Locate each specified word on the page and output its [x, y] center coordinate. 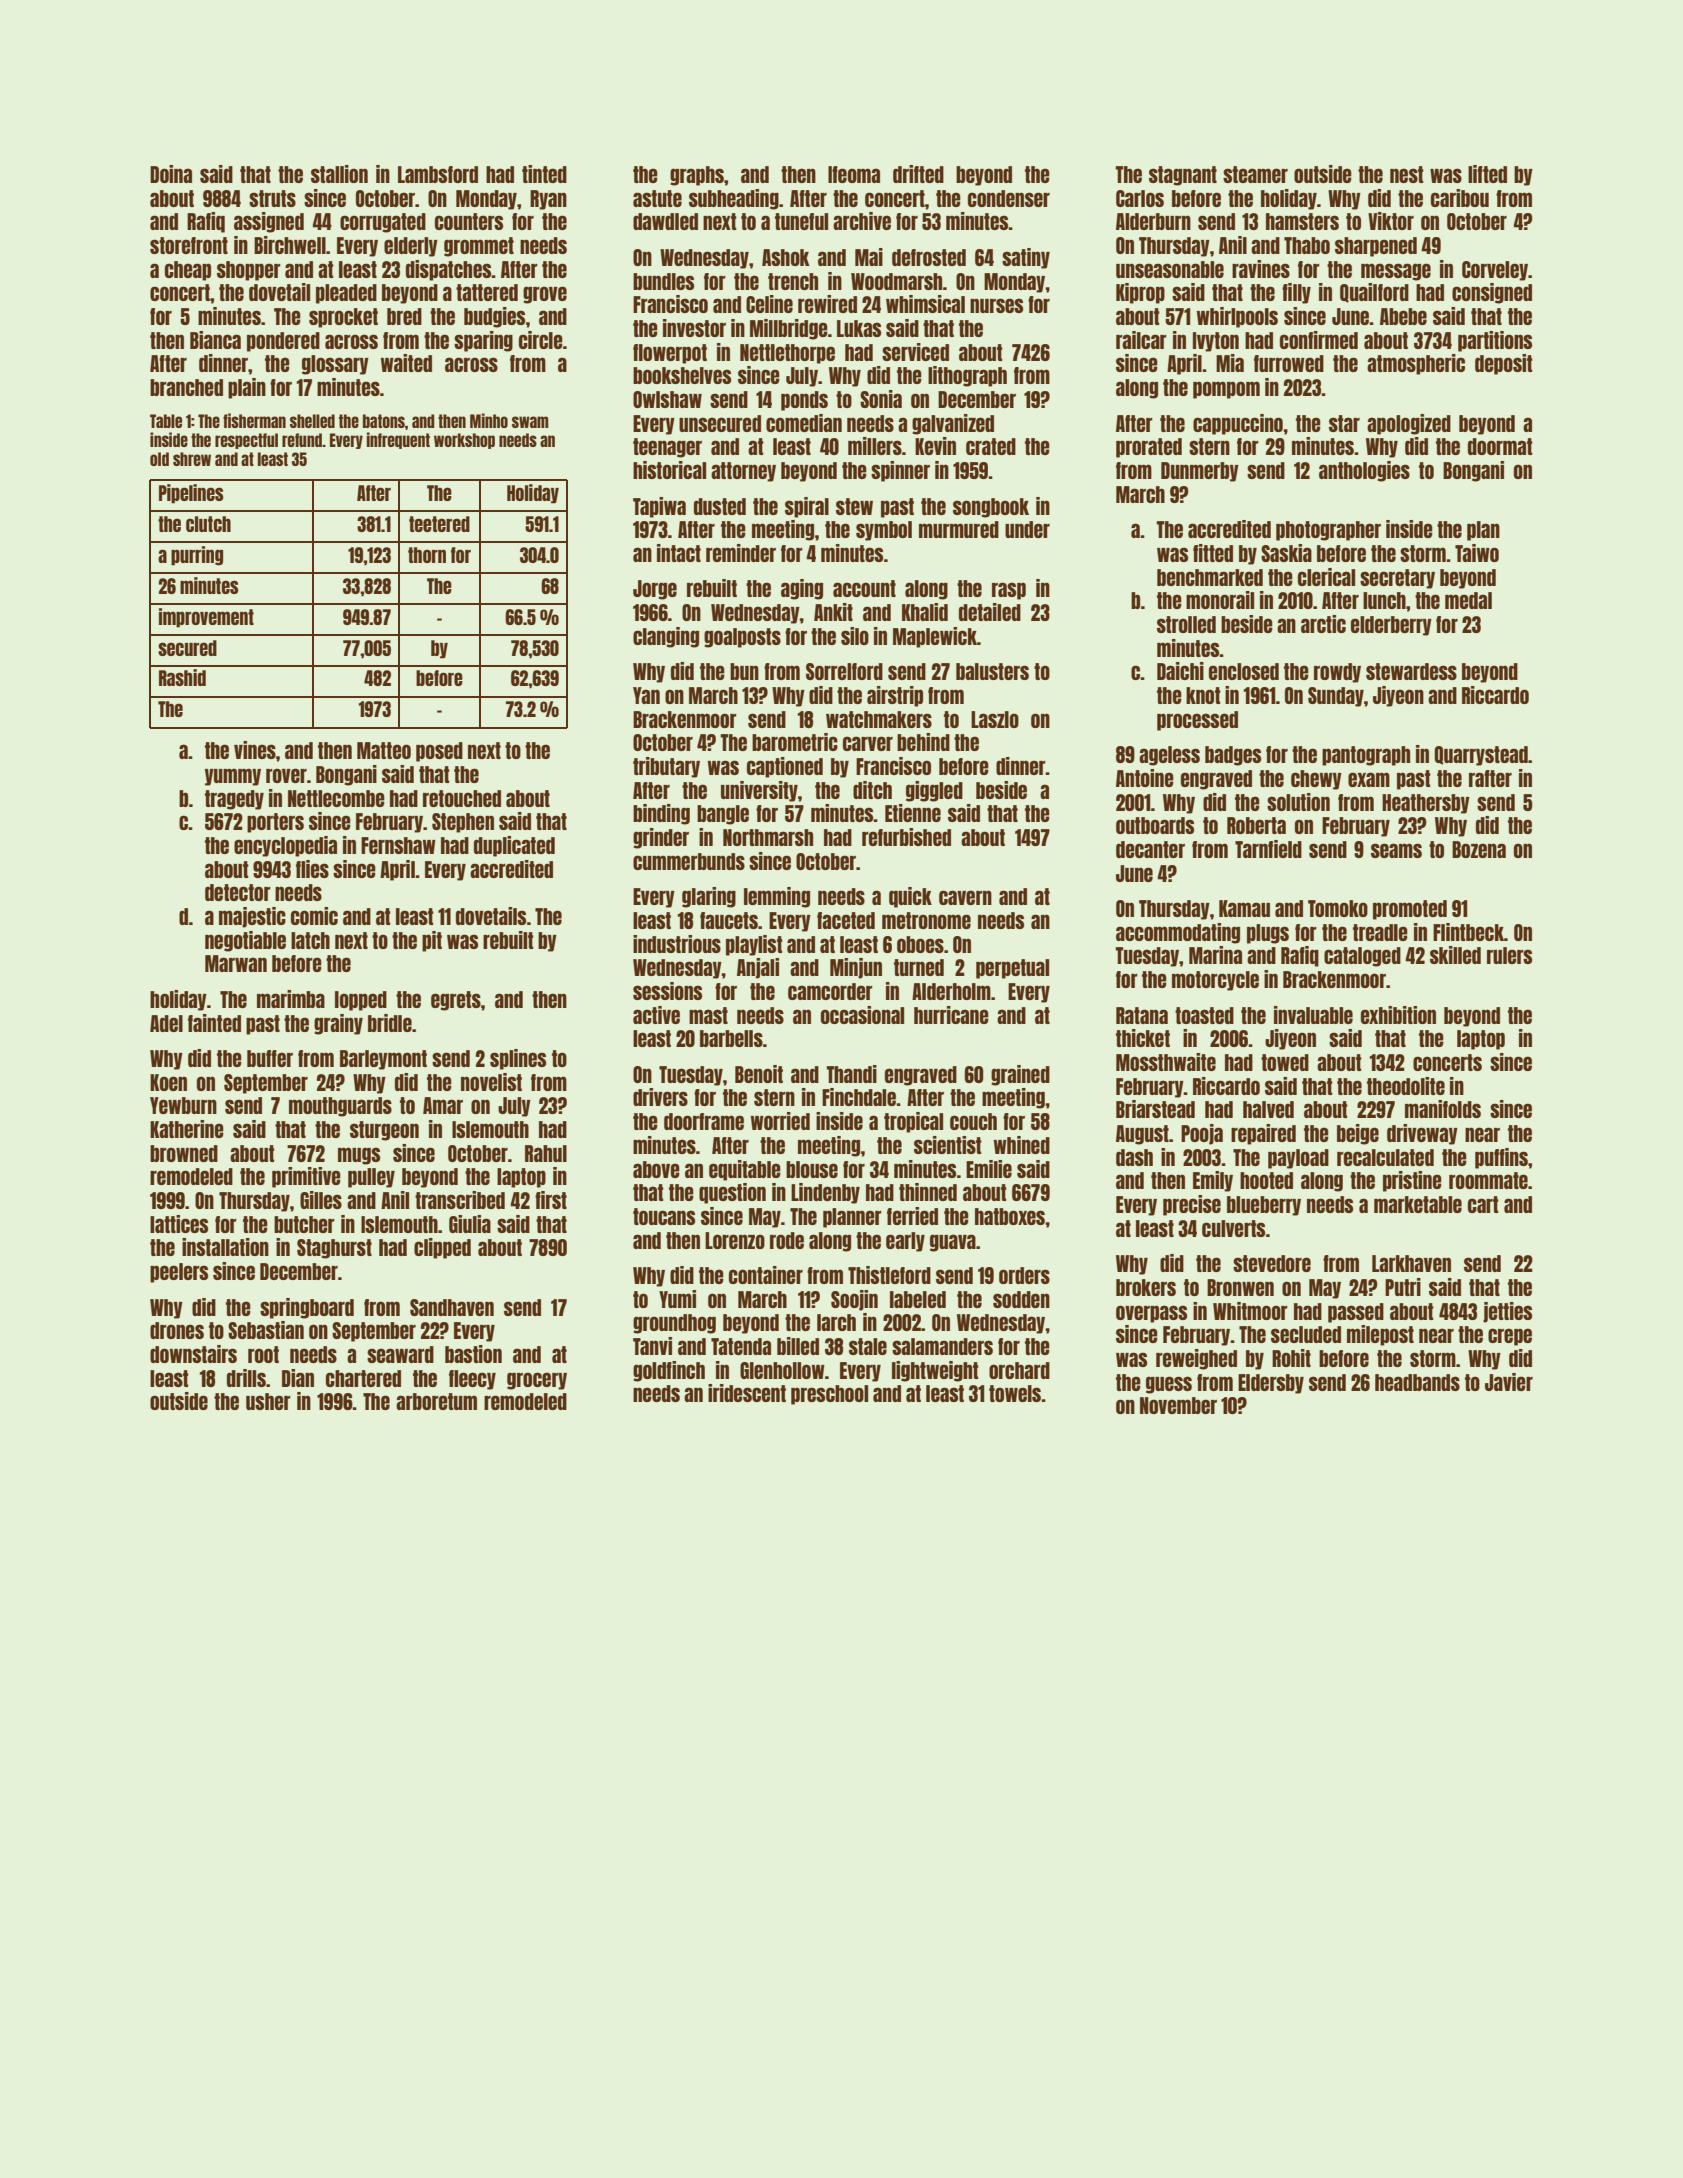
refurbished [906, 837]
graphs [697, 176]
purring [197, 556]
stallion [339, 174]
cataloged [1362, 957]
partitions [1495, 341]
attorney [743, 472]
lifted [1487, 174]
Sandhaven [452, 1307]
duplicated [514, 846]
